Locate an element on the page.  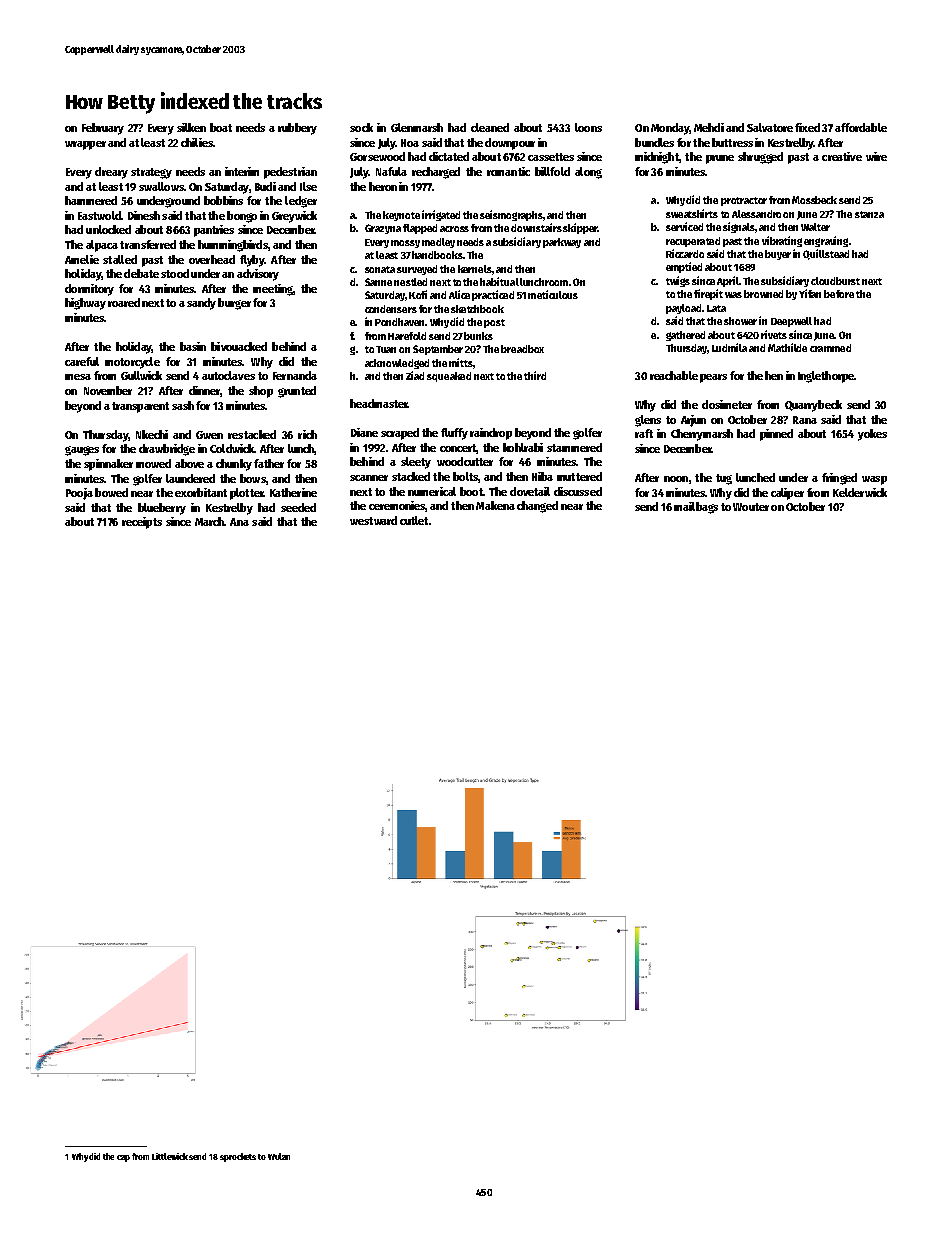
Littlewick is located at coordinates (170, 1156).
